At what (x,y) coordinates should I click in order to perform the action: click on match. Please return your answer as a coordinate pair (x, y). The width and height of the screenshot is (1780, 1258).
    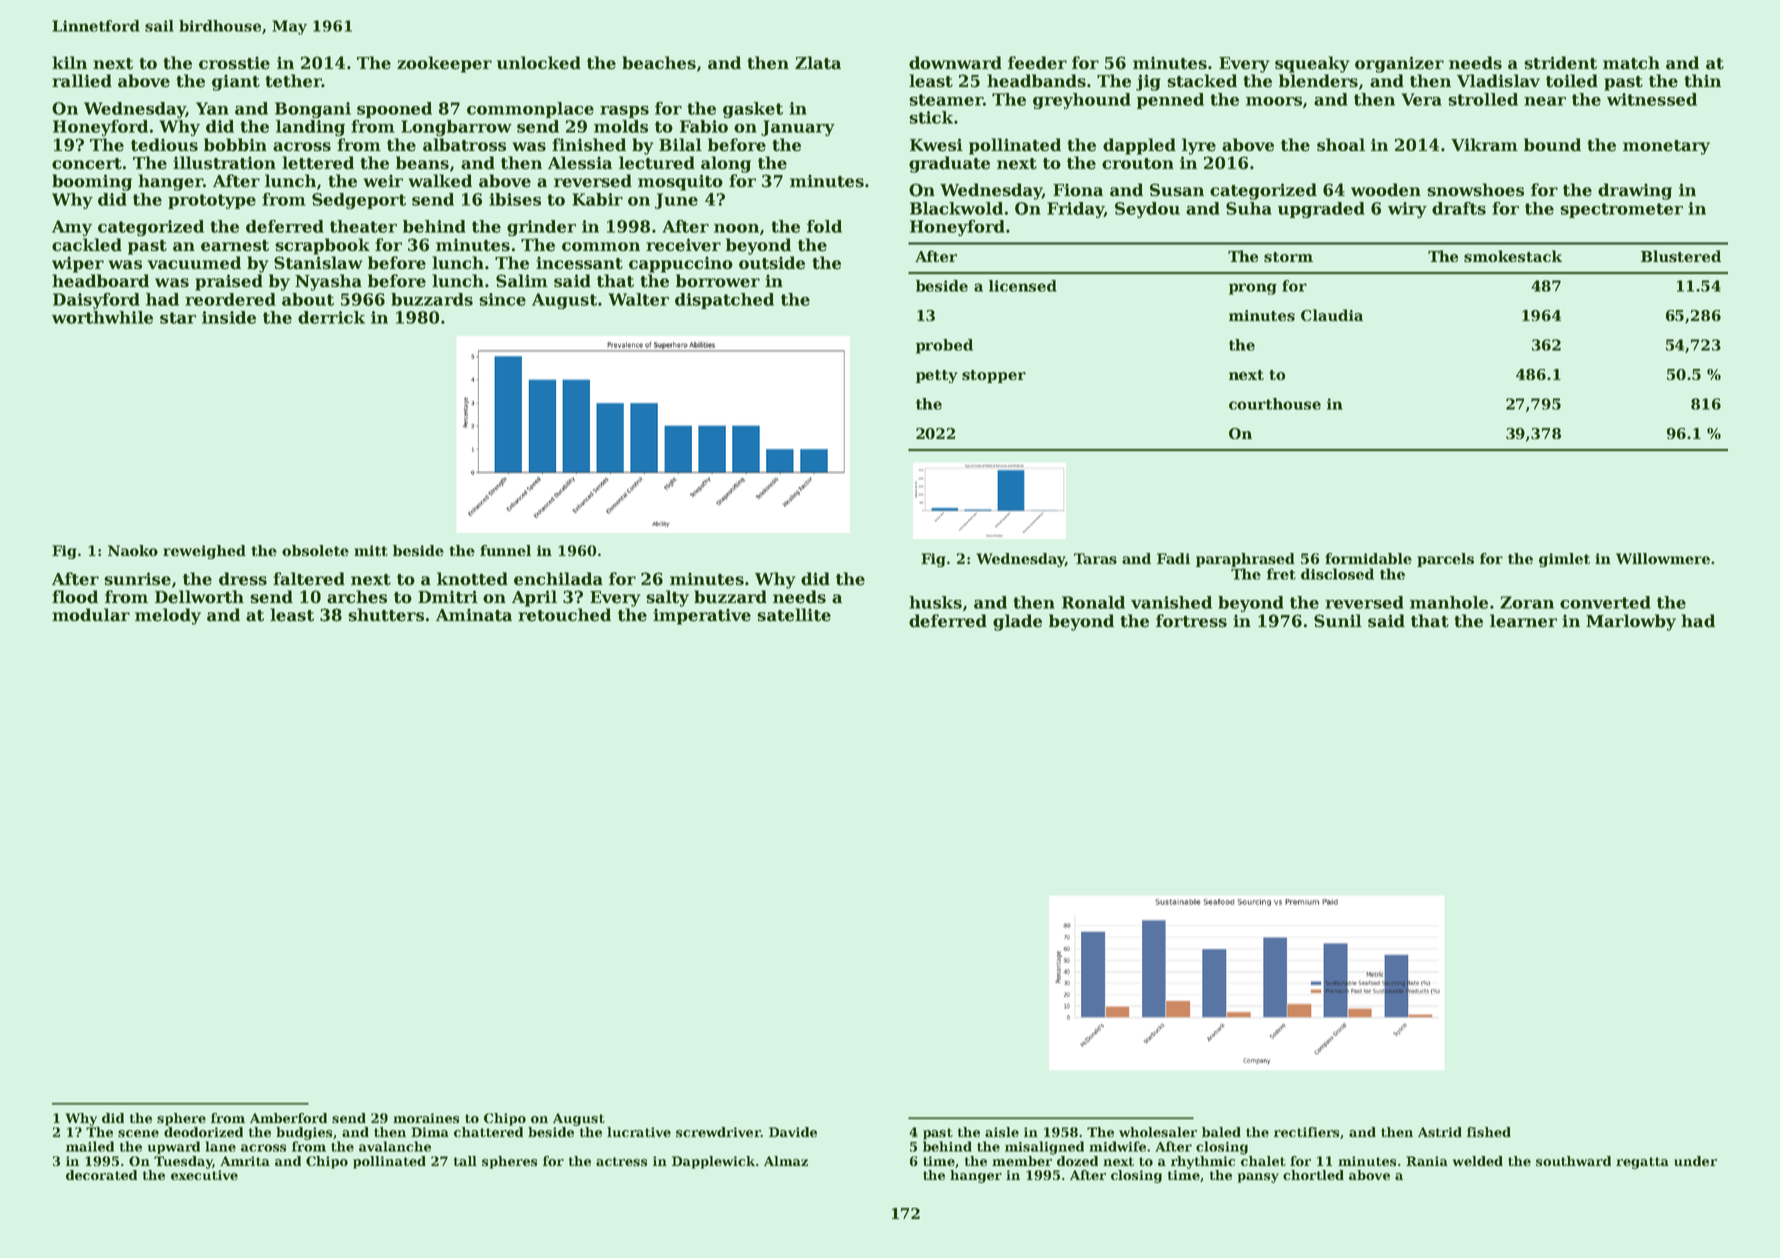
    Looking at the image, I should click on (1631, 63).
